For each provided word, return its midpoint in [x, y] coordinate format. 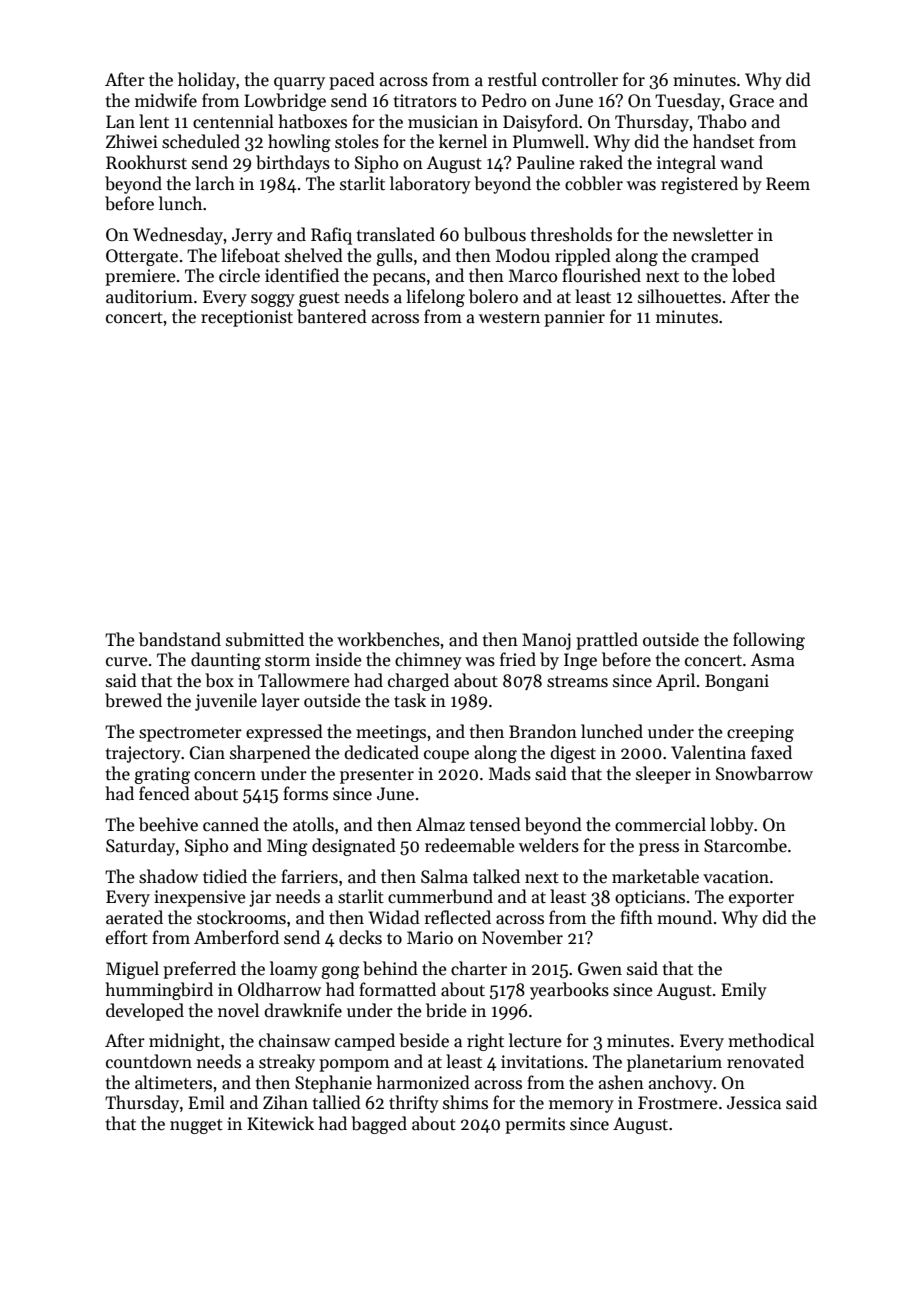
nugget [196, 1126]
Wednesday [178, 236]
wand [741, 162]
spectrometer [190, 734]
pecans [399, 279]
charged [418, 682]
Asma [773, 660]
